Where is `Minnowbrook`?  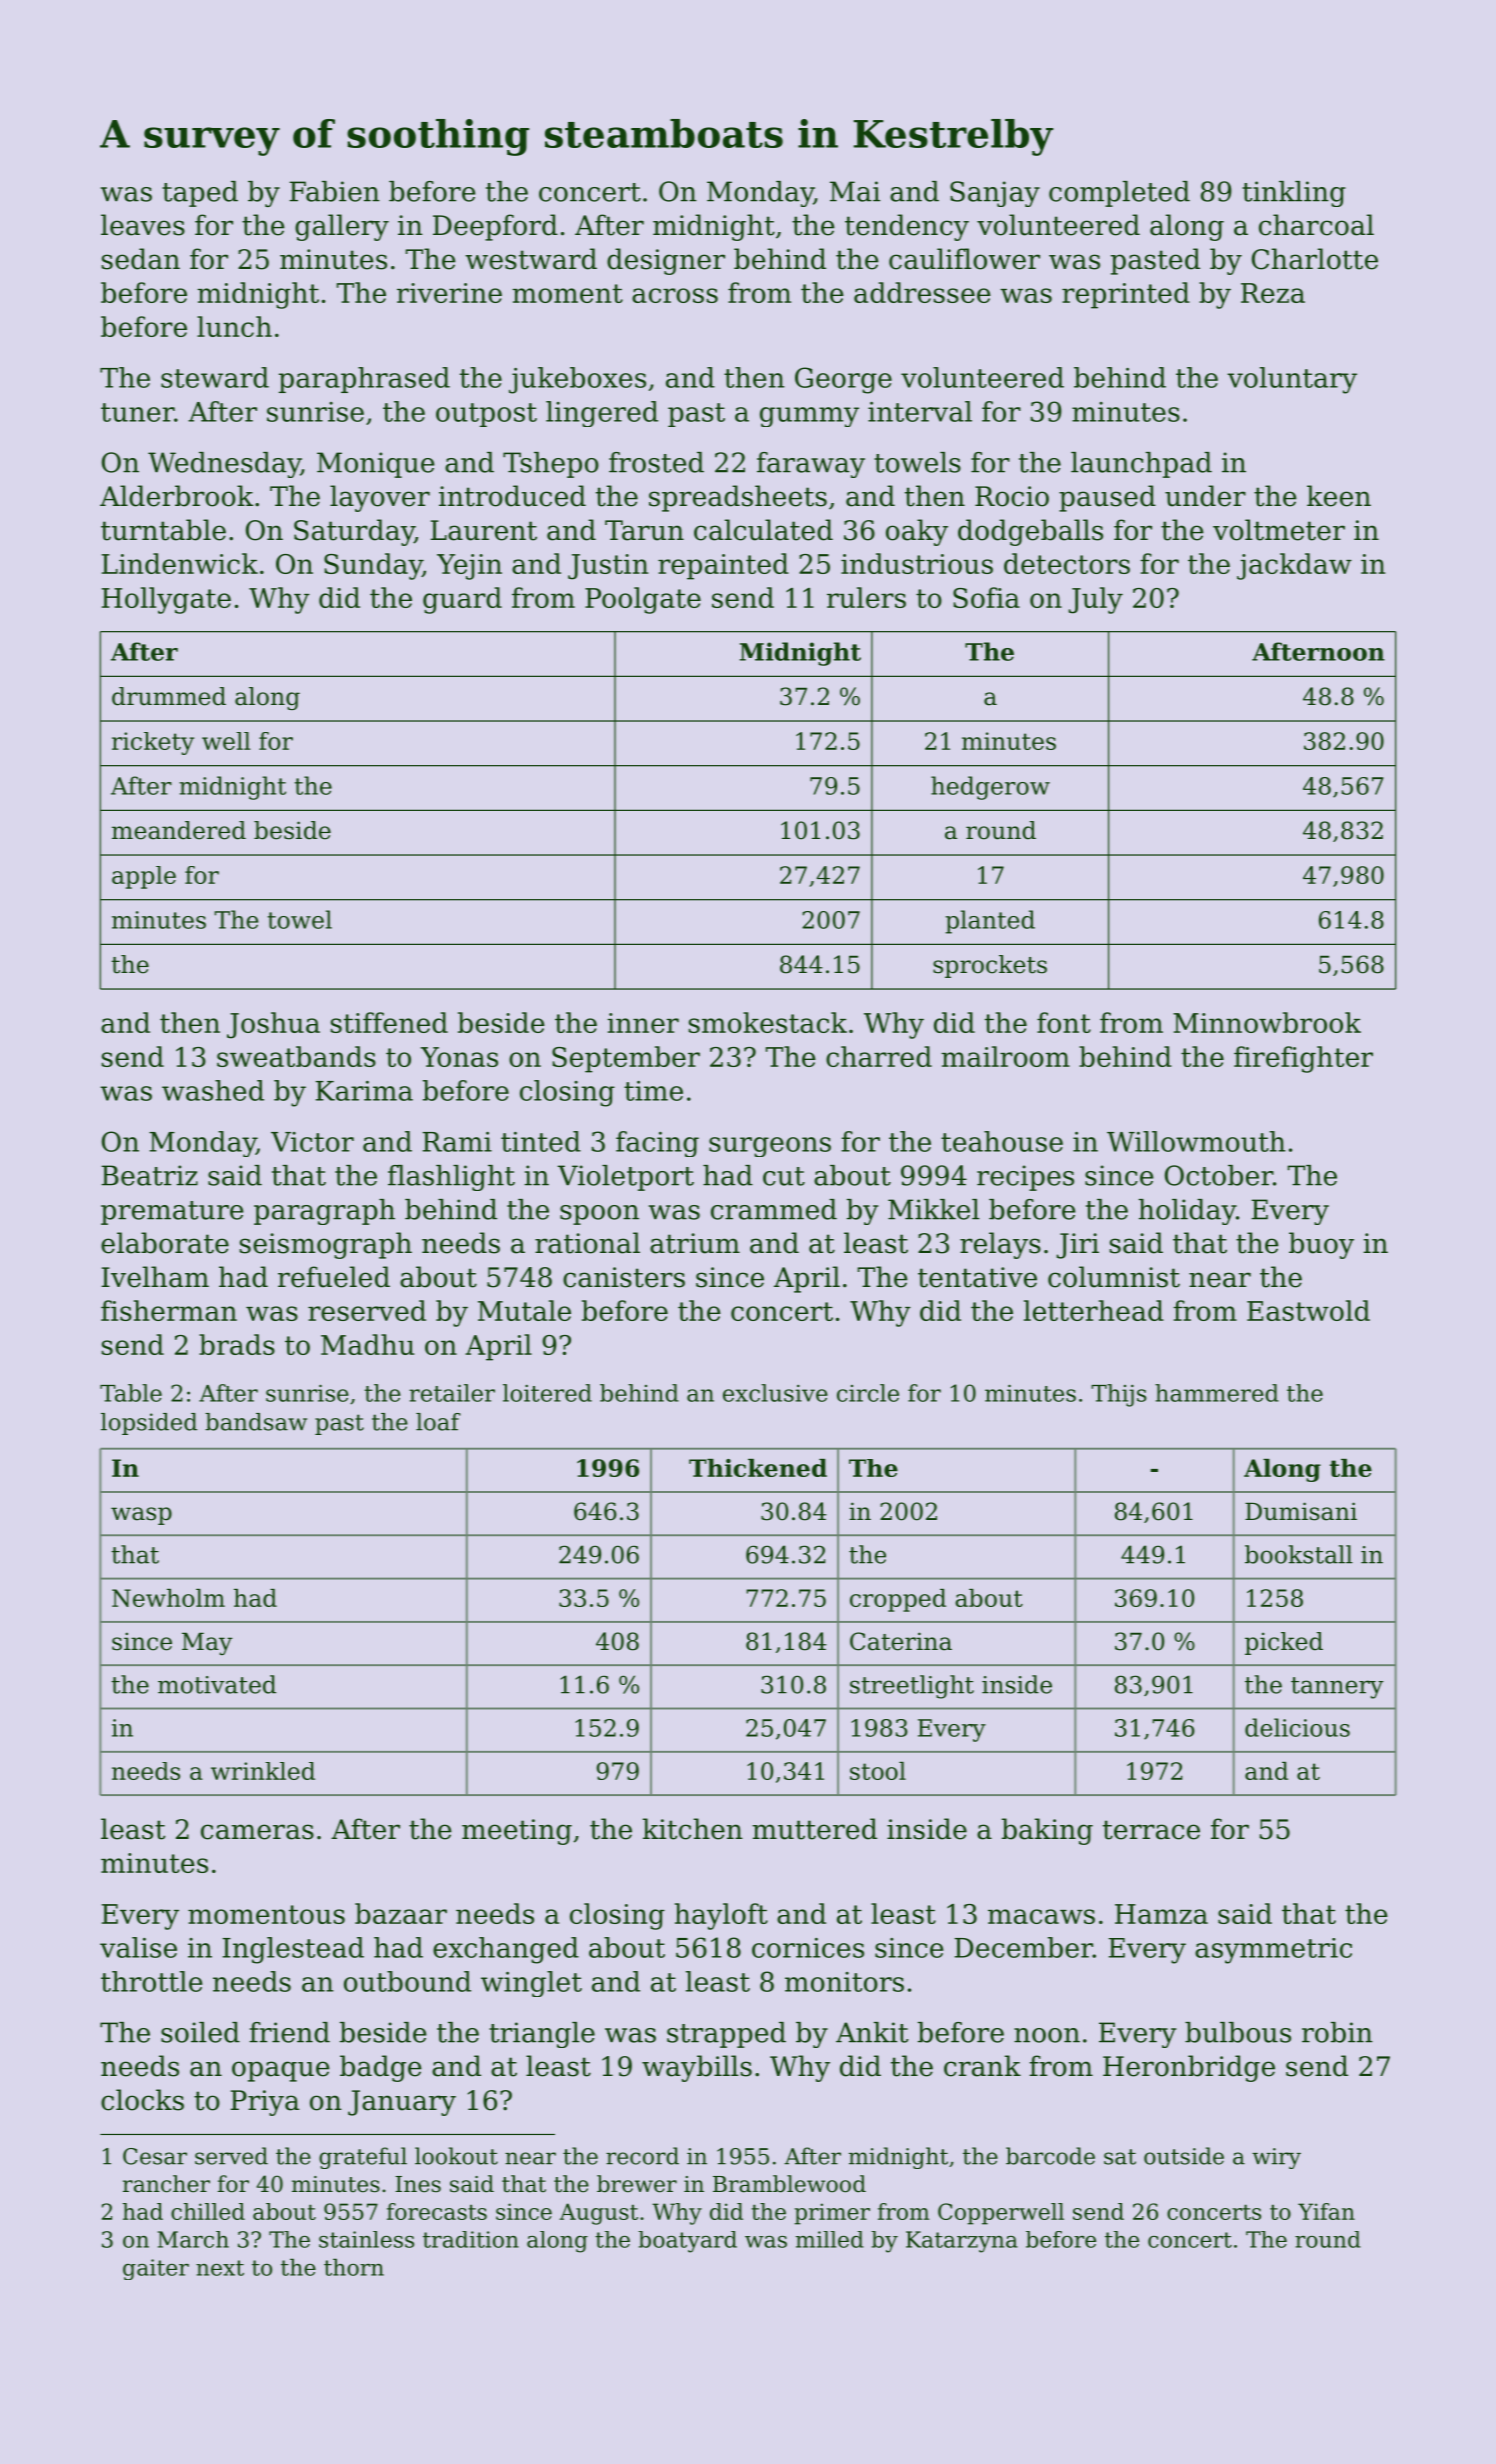 Minnowbrook is located at coordinates (1267, 1022).
